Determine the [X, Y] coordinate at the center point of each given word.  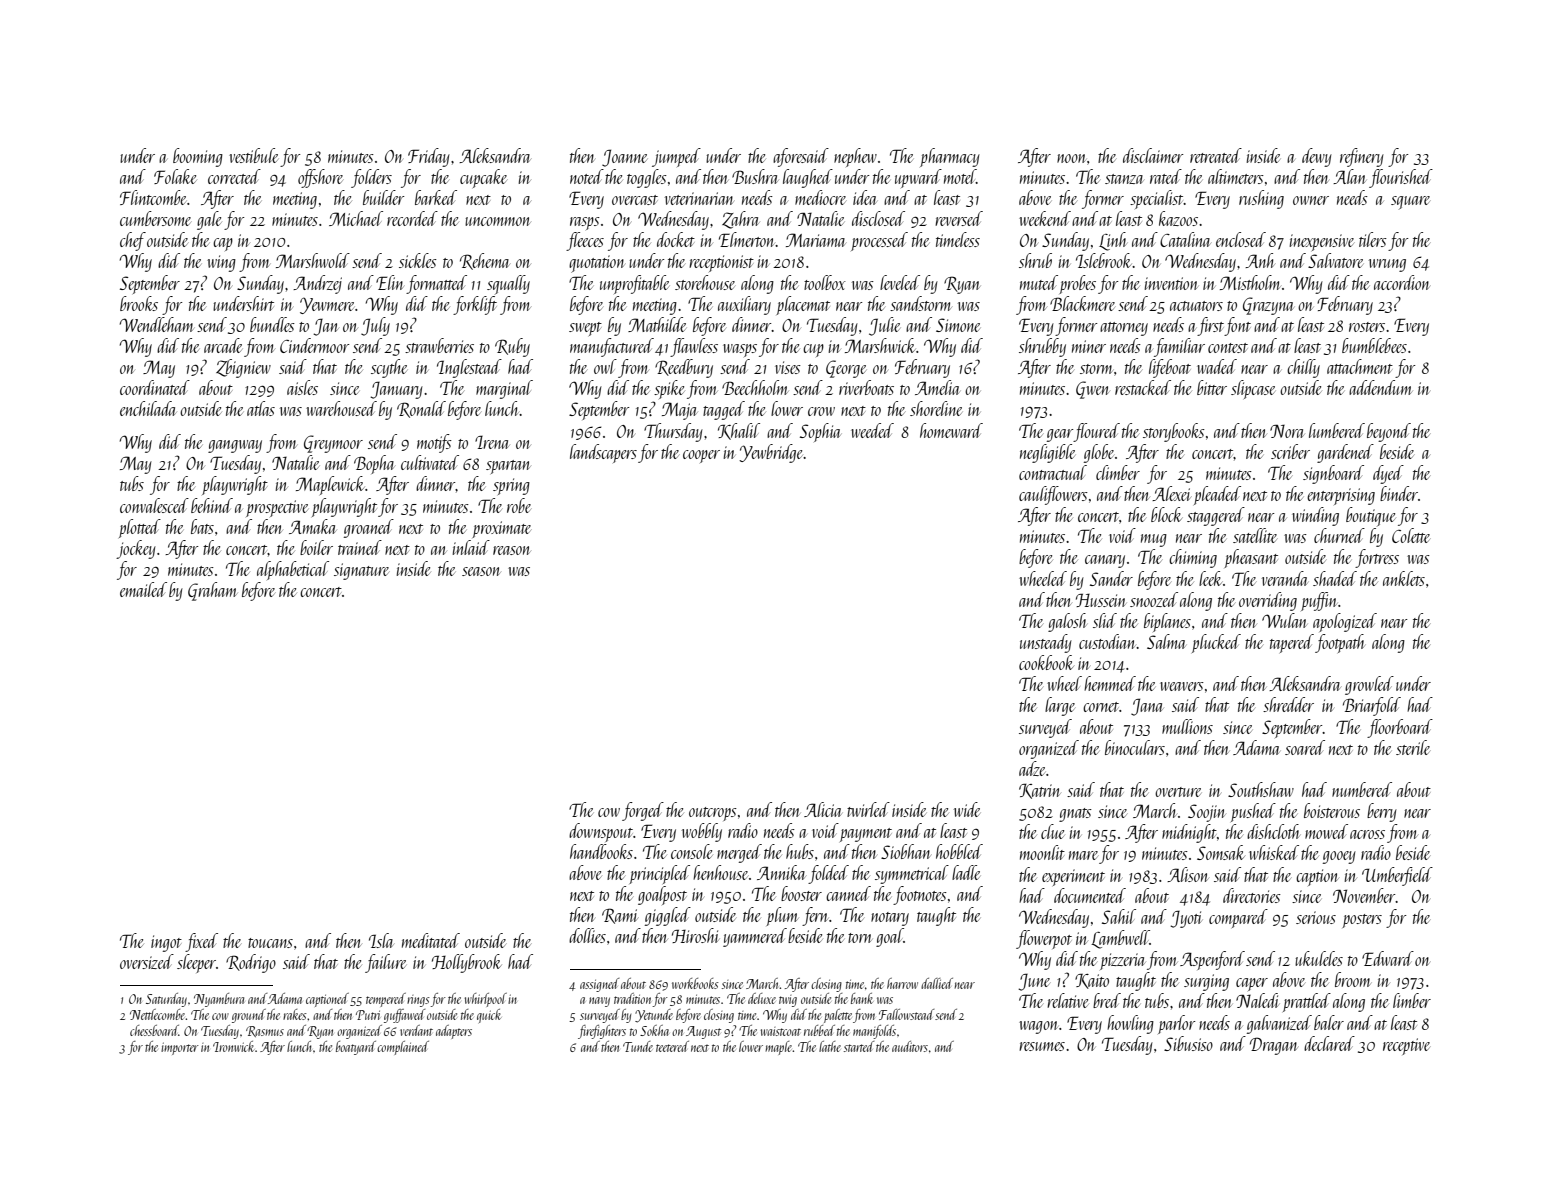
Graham [212, 591]
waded [1217, 366]
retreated [1216, 155]
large [1060, 706]
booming [198, 157]
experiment [1073, 877]
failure [385, 963]
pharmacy [950, 157]
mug [1154, 540]
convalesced [154, 505]
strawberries [439, 345]
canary [1105, 561]
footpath [1339, 643]
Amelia [937, 387]
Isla [381, 940]
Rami [620, 916]
